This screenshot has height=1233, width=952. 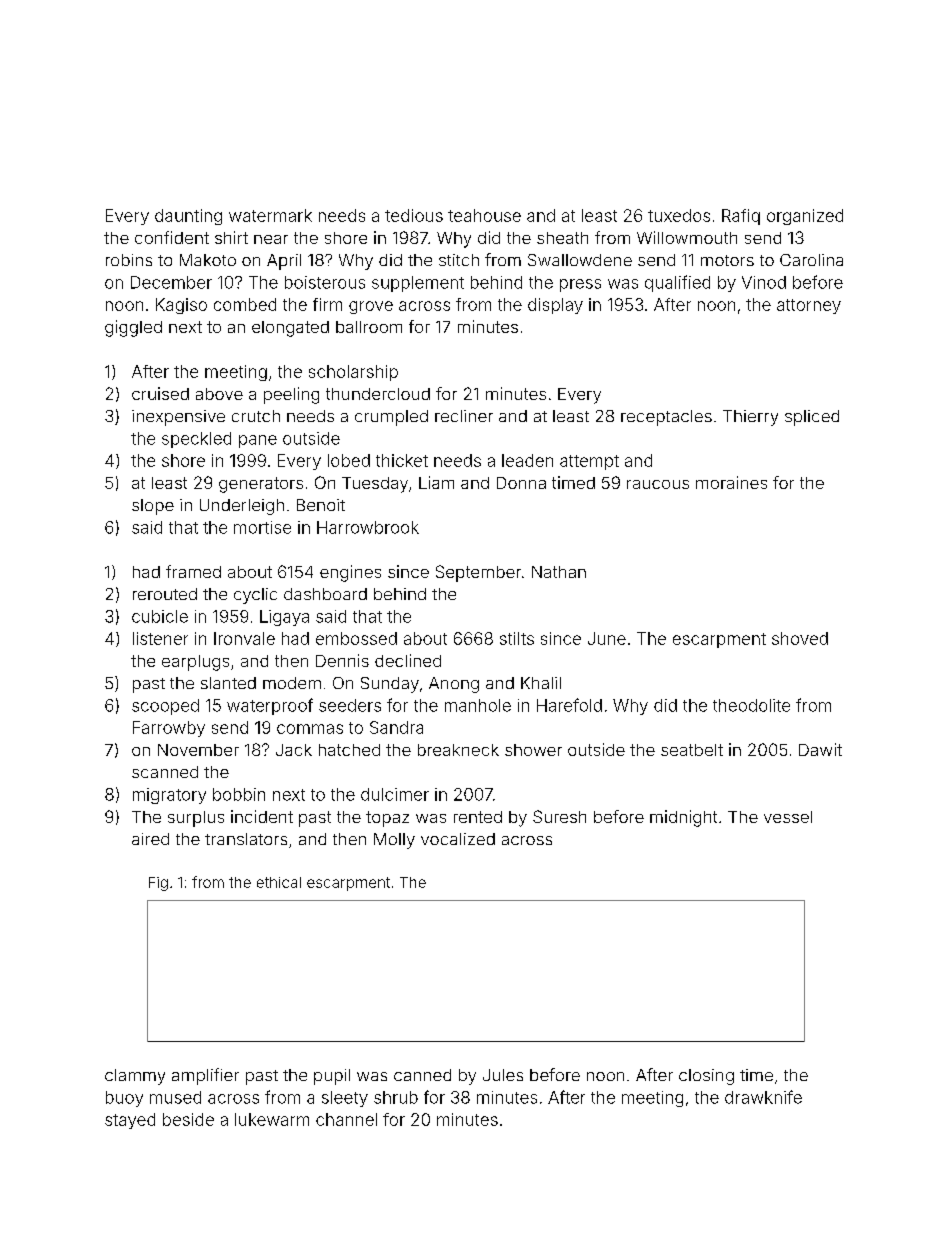 I want to click on shoved, so click(x=800, y=638).
